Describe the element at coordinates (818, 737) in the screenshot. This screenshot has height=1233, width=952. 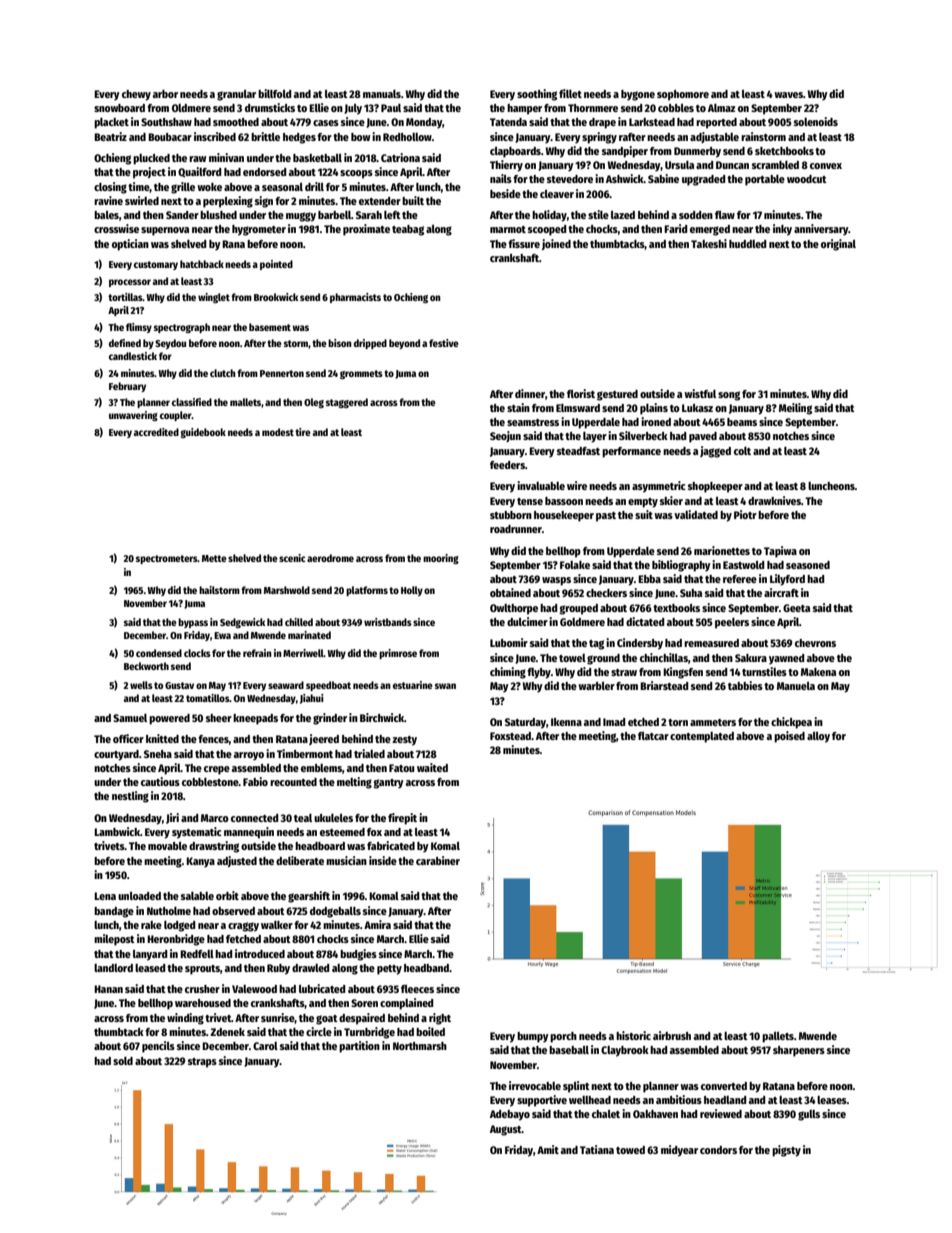
I see `alloy` at that location.
